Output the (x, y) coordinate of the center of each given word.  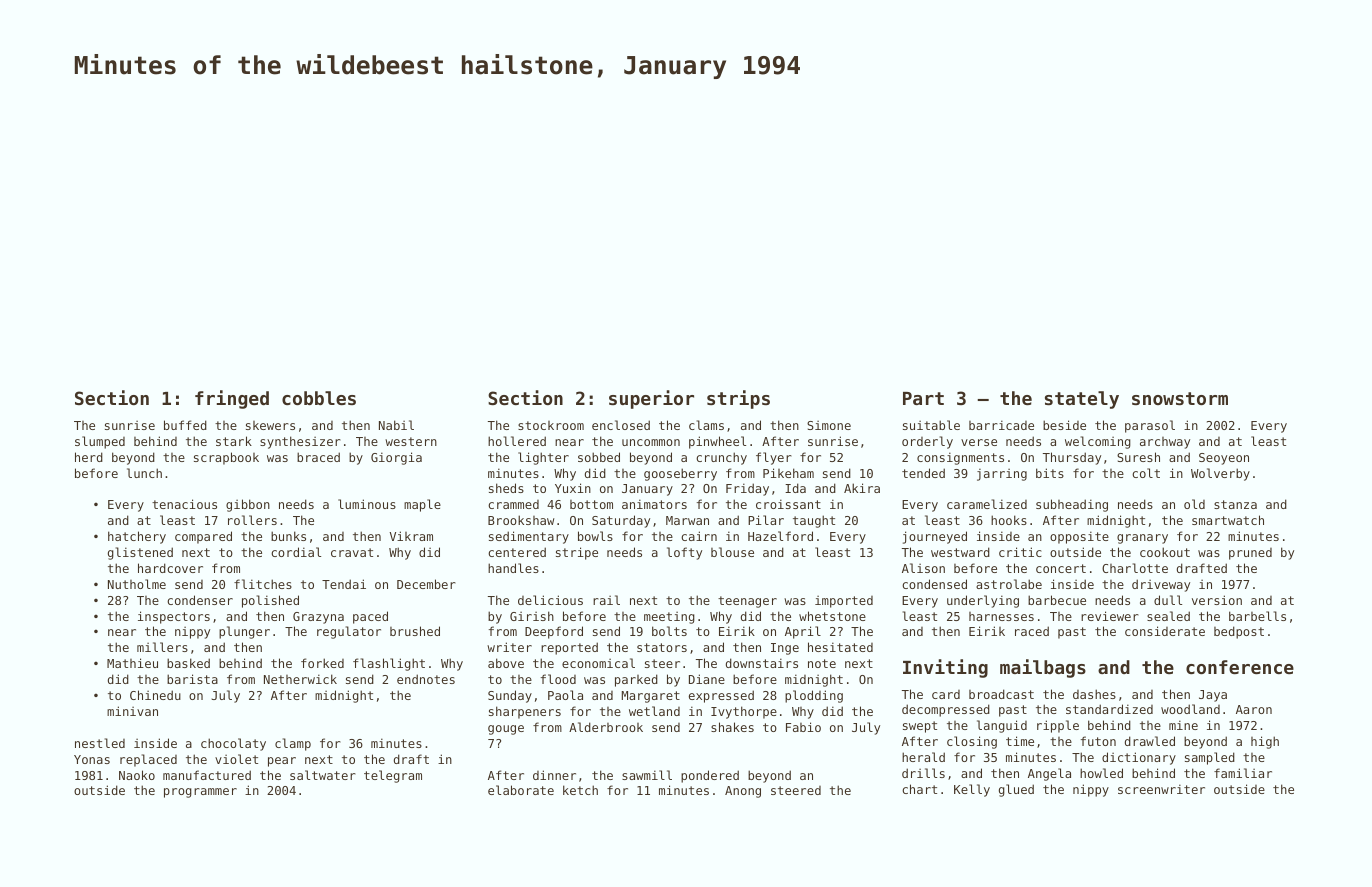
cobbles (319, 398)
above (506, 663)
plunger (244, 632)
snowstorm (1180, 398)
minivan (132, 711)
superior (651, 399)
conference (1240, 667)
